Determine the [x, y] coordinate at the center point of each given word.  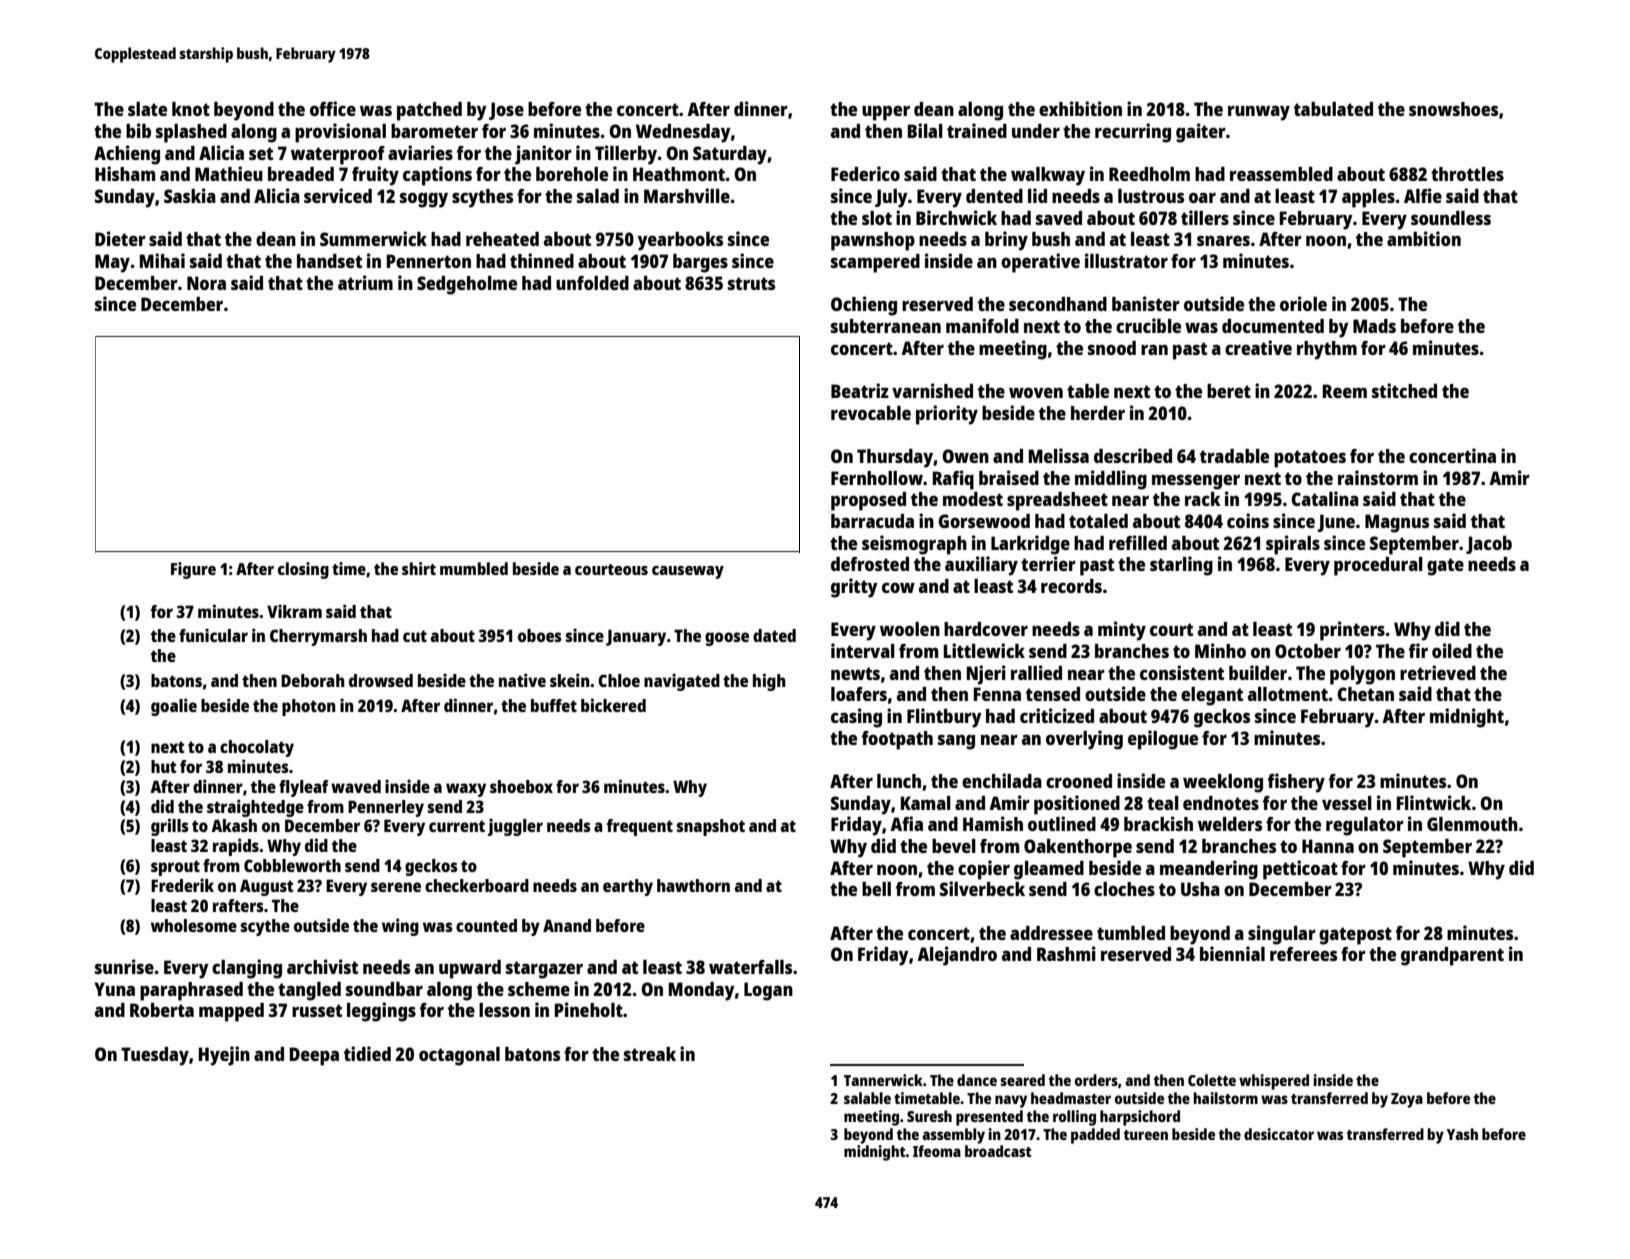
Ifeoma [937, 1151]
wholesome [194, 925]
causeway [688, 572]
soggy [424, 200]
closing [303, 570]
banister [1146, 303]
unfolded [592, 283]
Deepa [314, 1056]
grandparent [1452, 956]
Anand [567, 925]
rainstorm [1378, 477]
